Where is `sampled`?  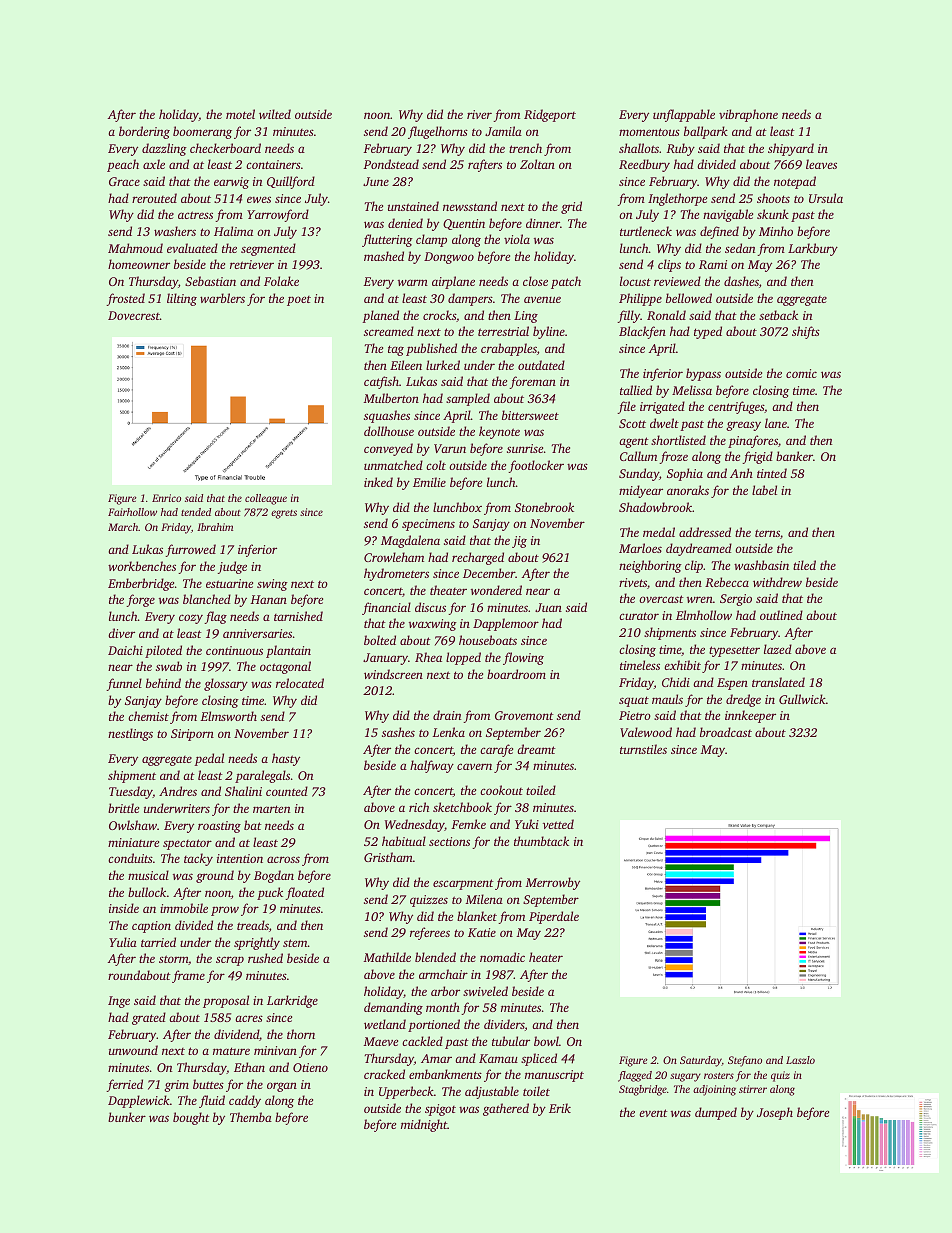 sampled is located at coordinates (468, 399).
